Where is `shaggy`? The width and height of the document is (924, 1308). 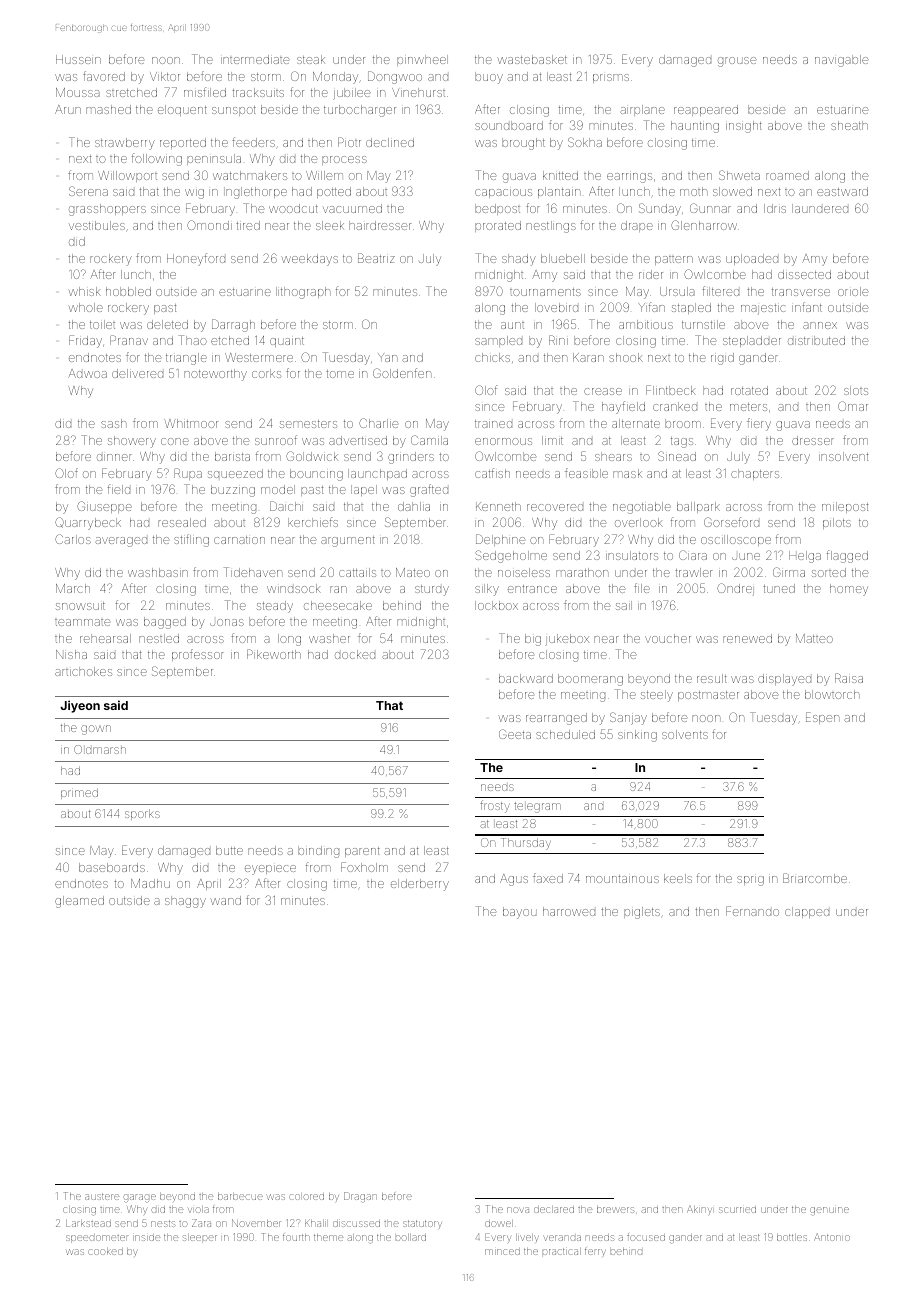 shaggy is located at coordinates (185, 902).
